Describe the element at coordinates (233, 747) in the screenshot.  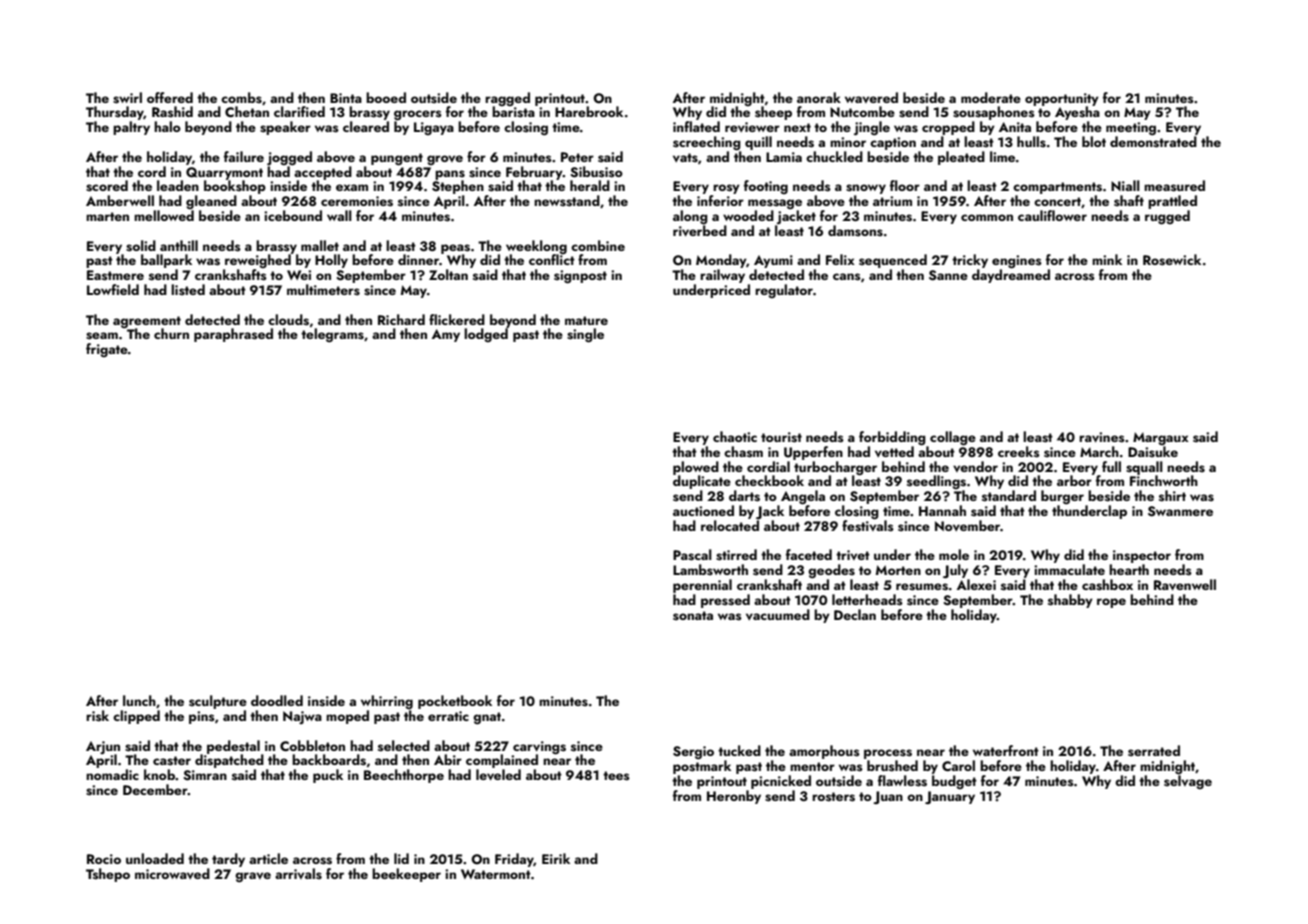
I see `pedestal` at that location.
